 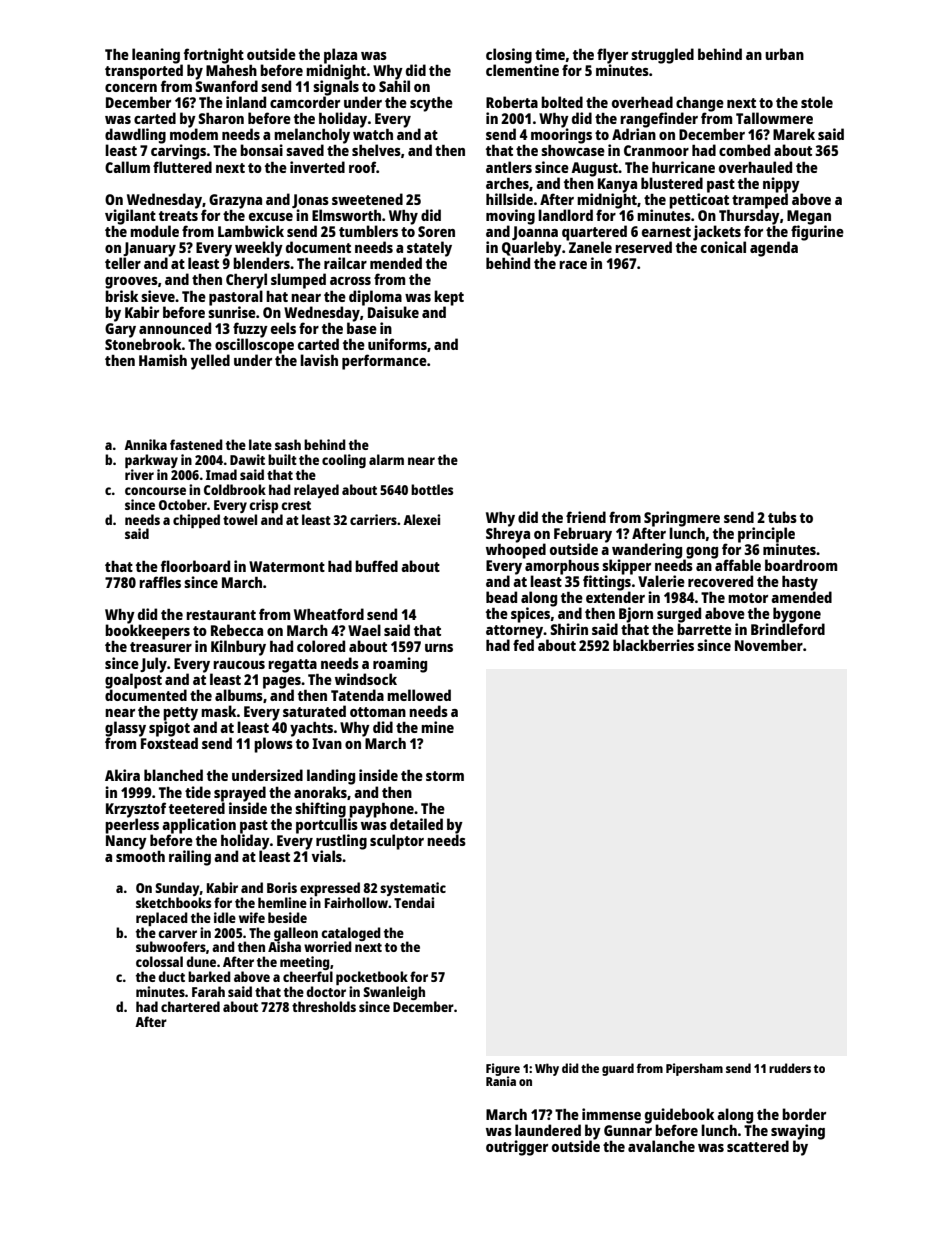 I want to click on scattered, so click(x=758, y=1146).
